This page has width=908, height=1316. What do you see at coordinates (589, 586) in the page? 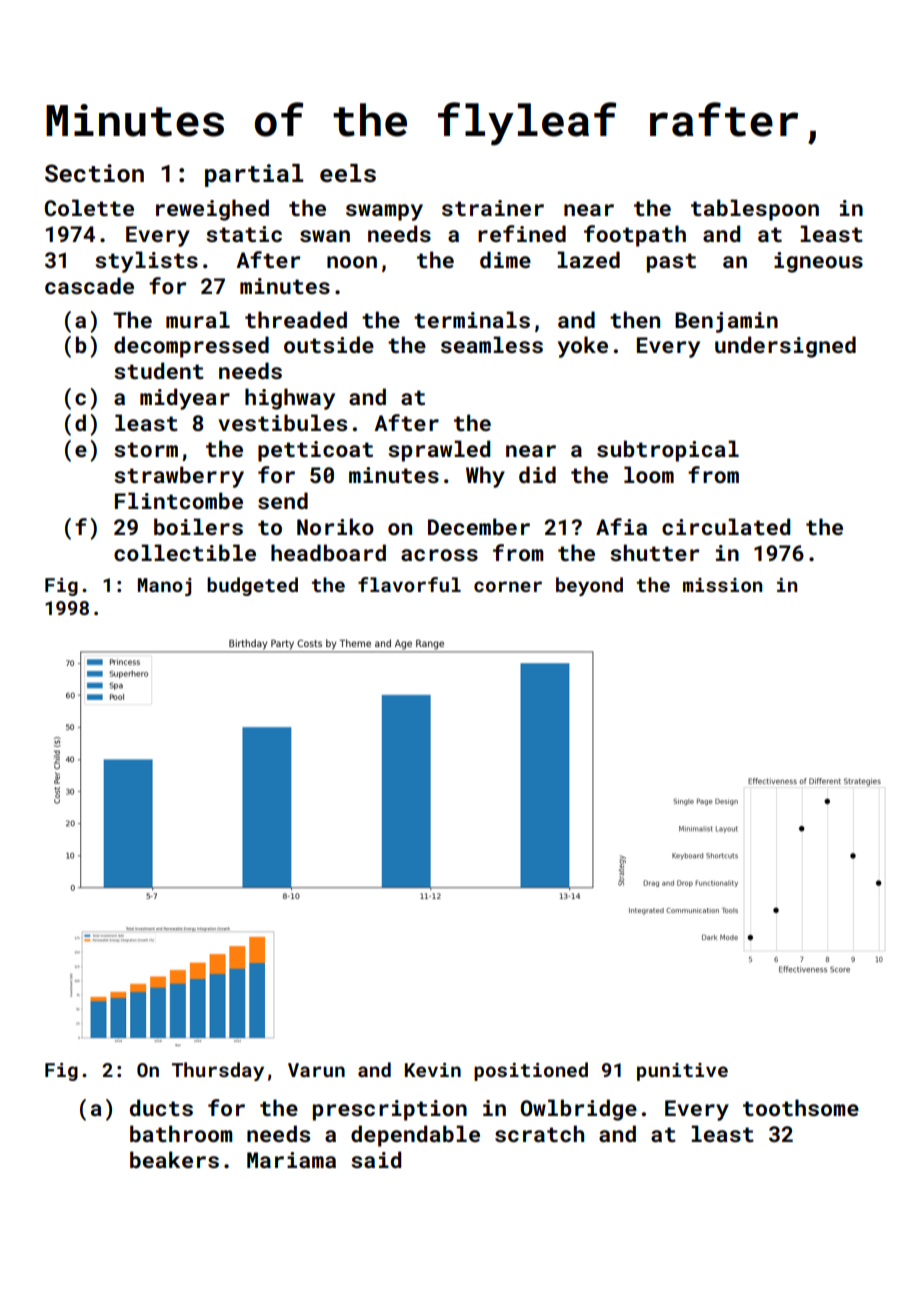
I see `beyond` at bounding box center [589, 586].
